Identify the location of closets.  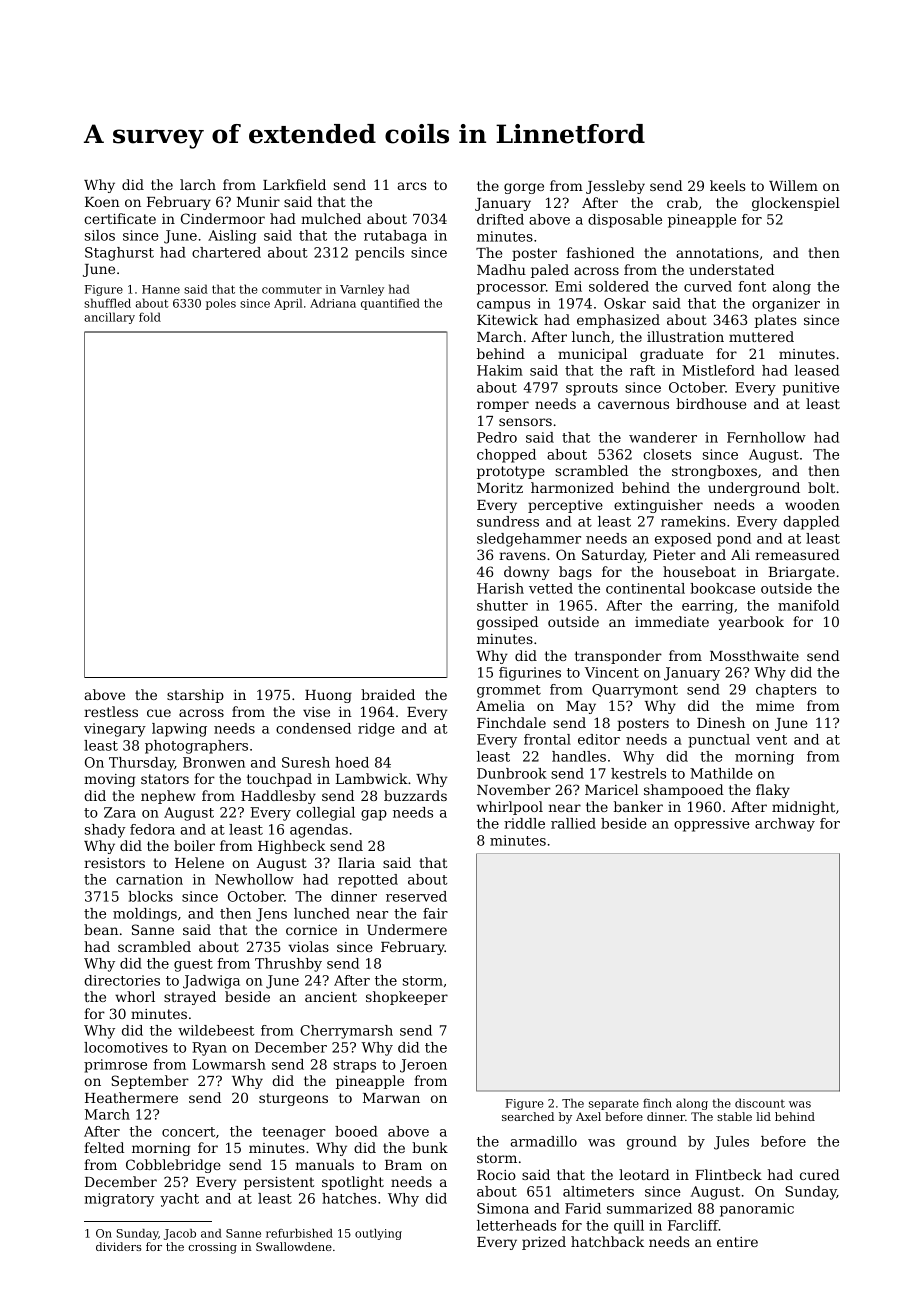
(667, 454).
